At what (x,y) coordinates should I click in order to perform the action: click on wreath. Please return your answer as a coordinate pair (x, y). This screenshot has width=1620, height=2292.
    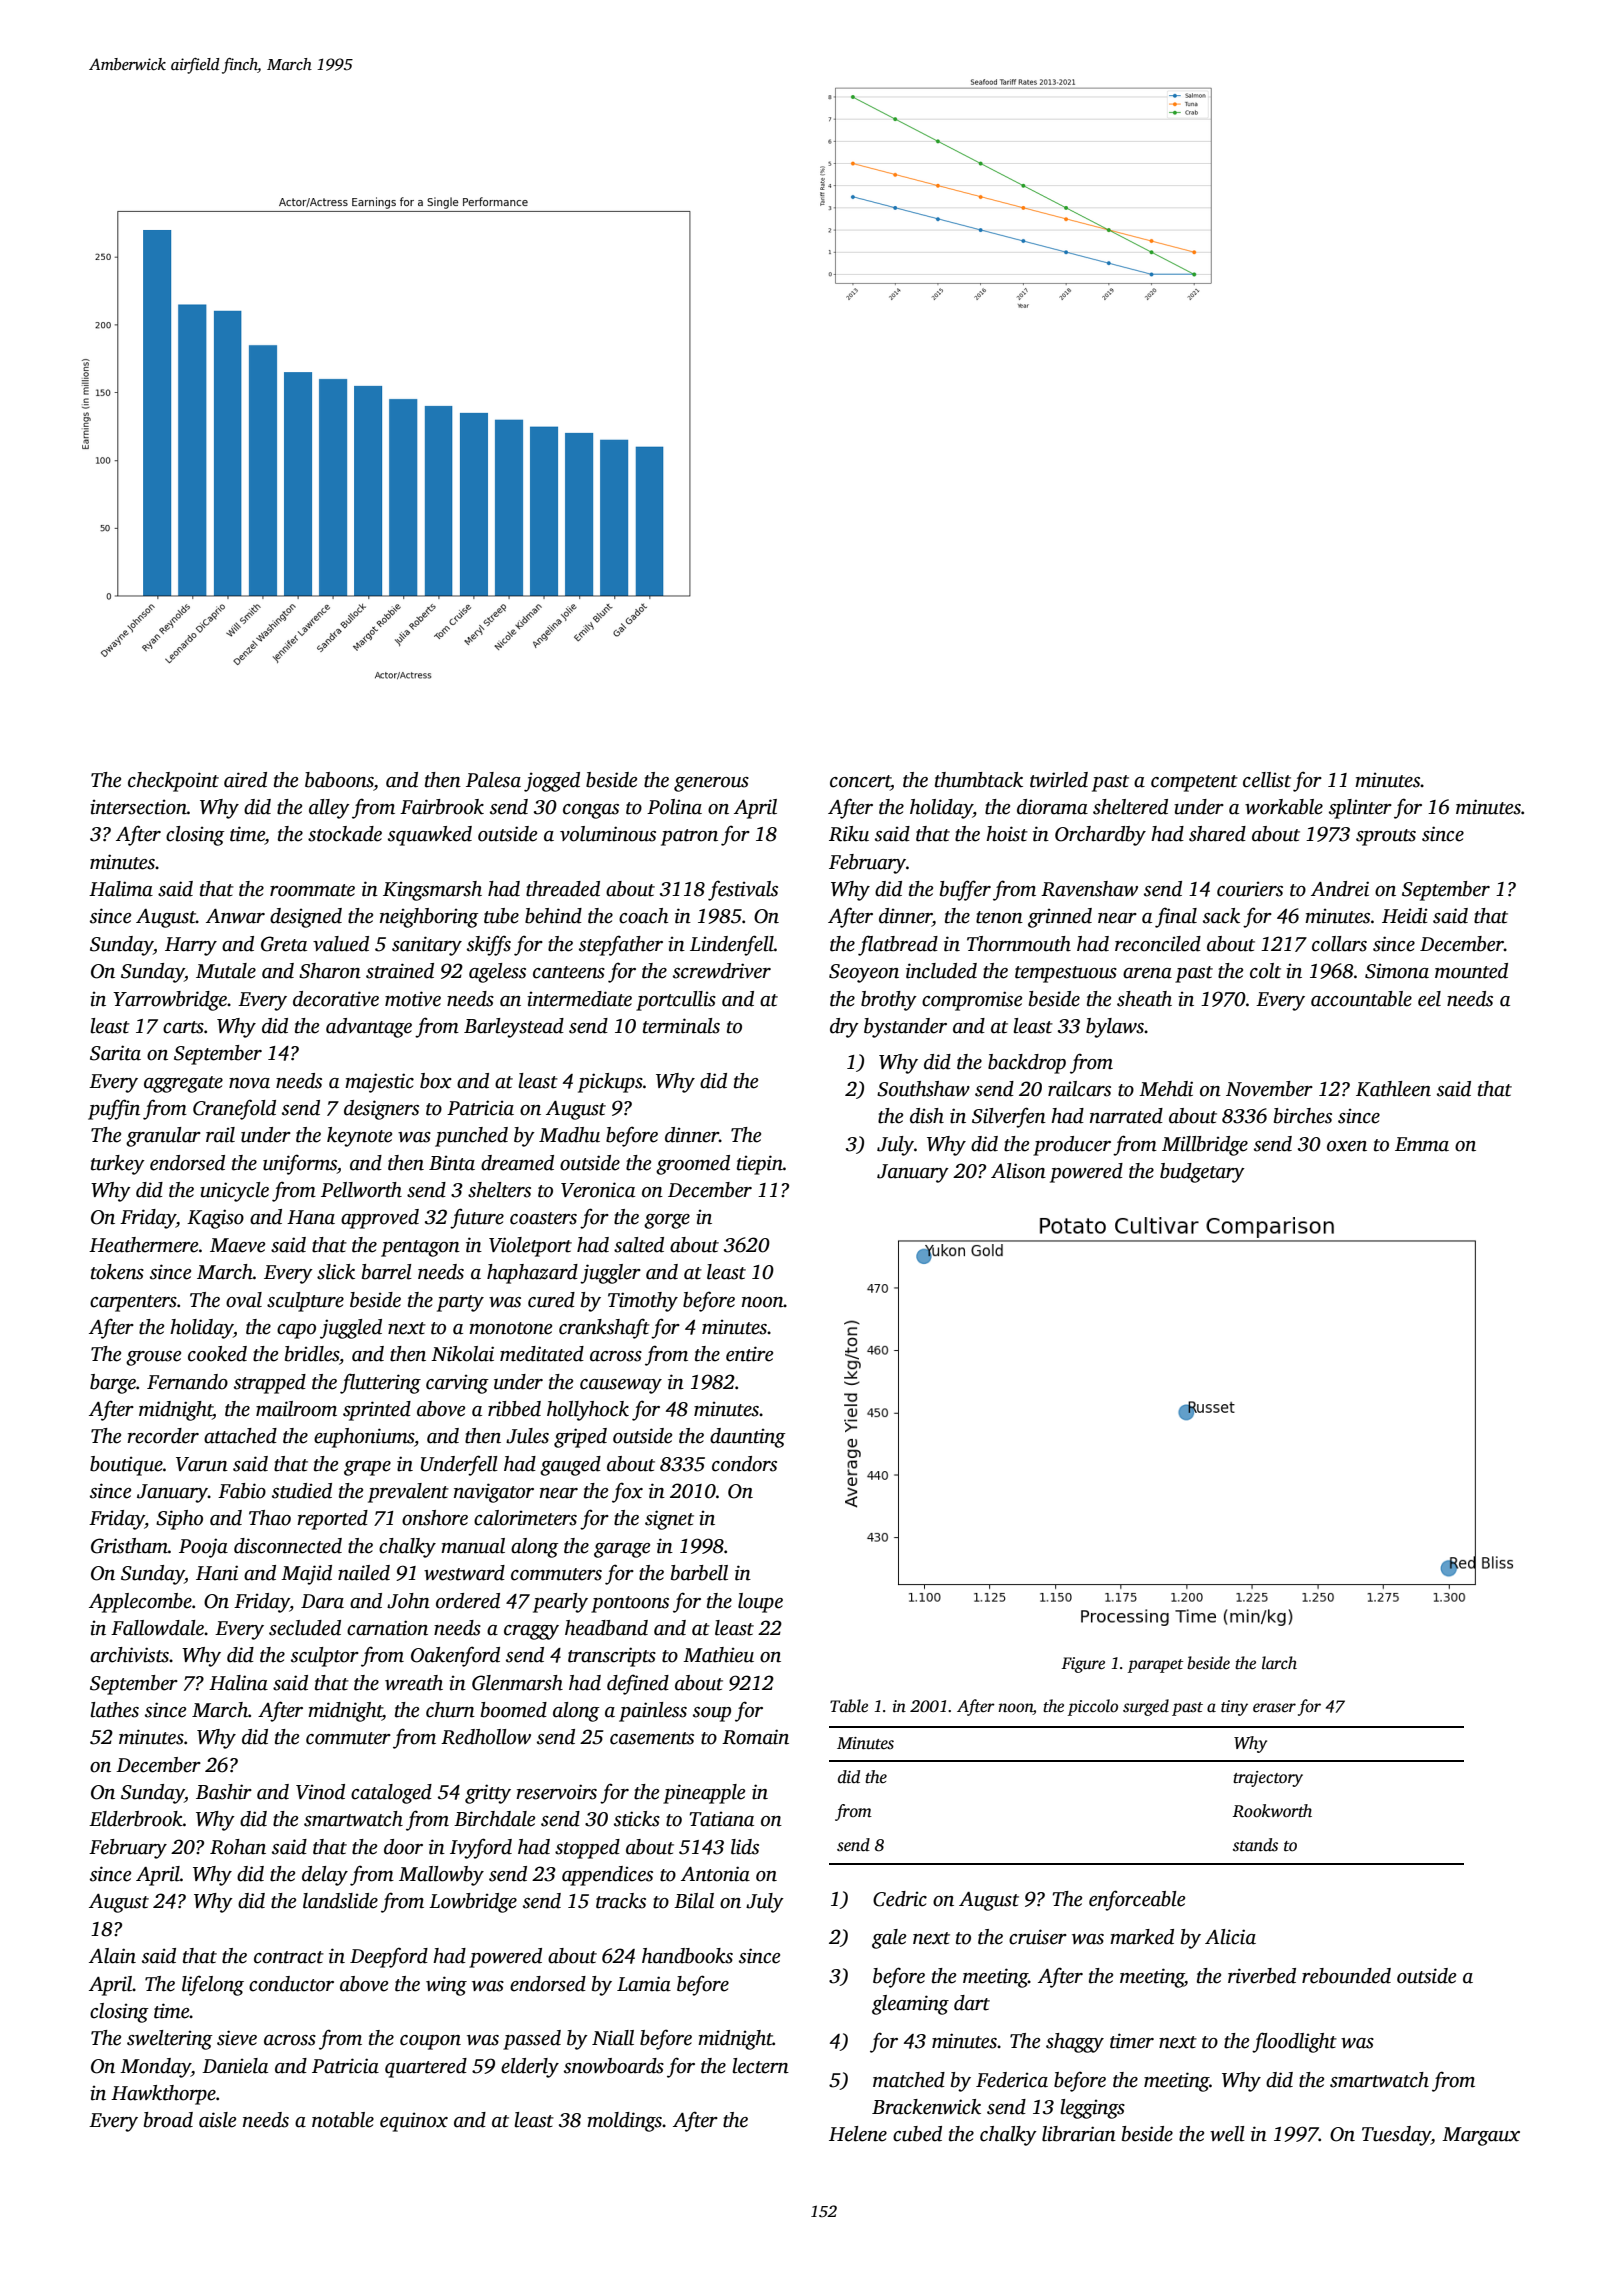
    Looking at the image, I should click on (414, 1683).
